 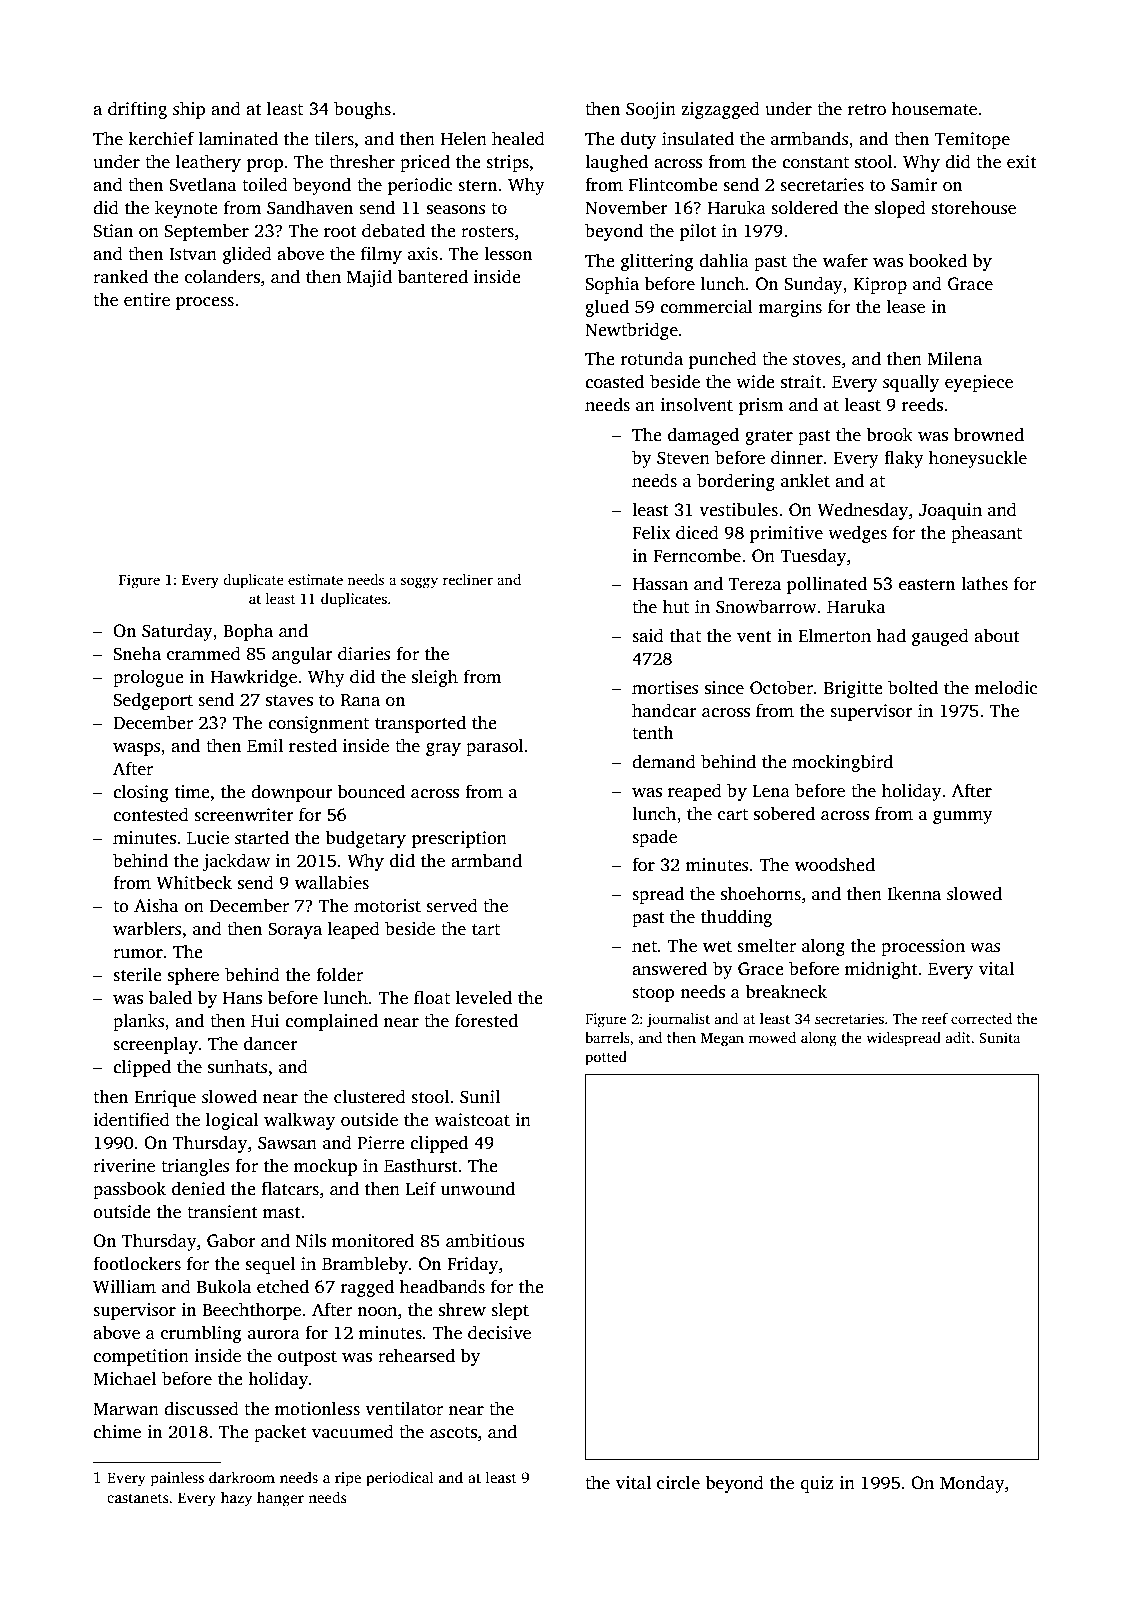 What do you see at coordinates (478, 1188) in the screenshot?
I see `unwound` at bounding box center [478, 1188].
